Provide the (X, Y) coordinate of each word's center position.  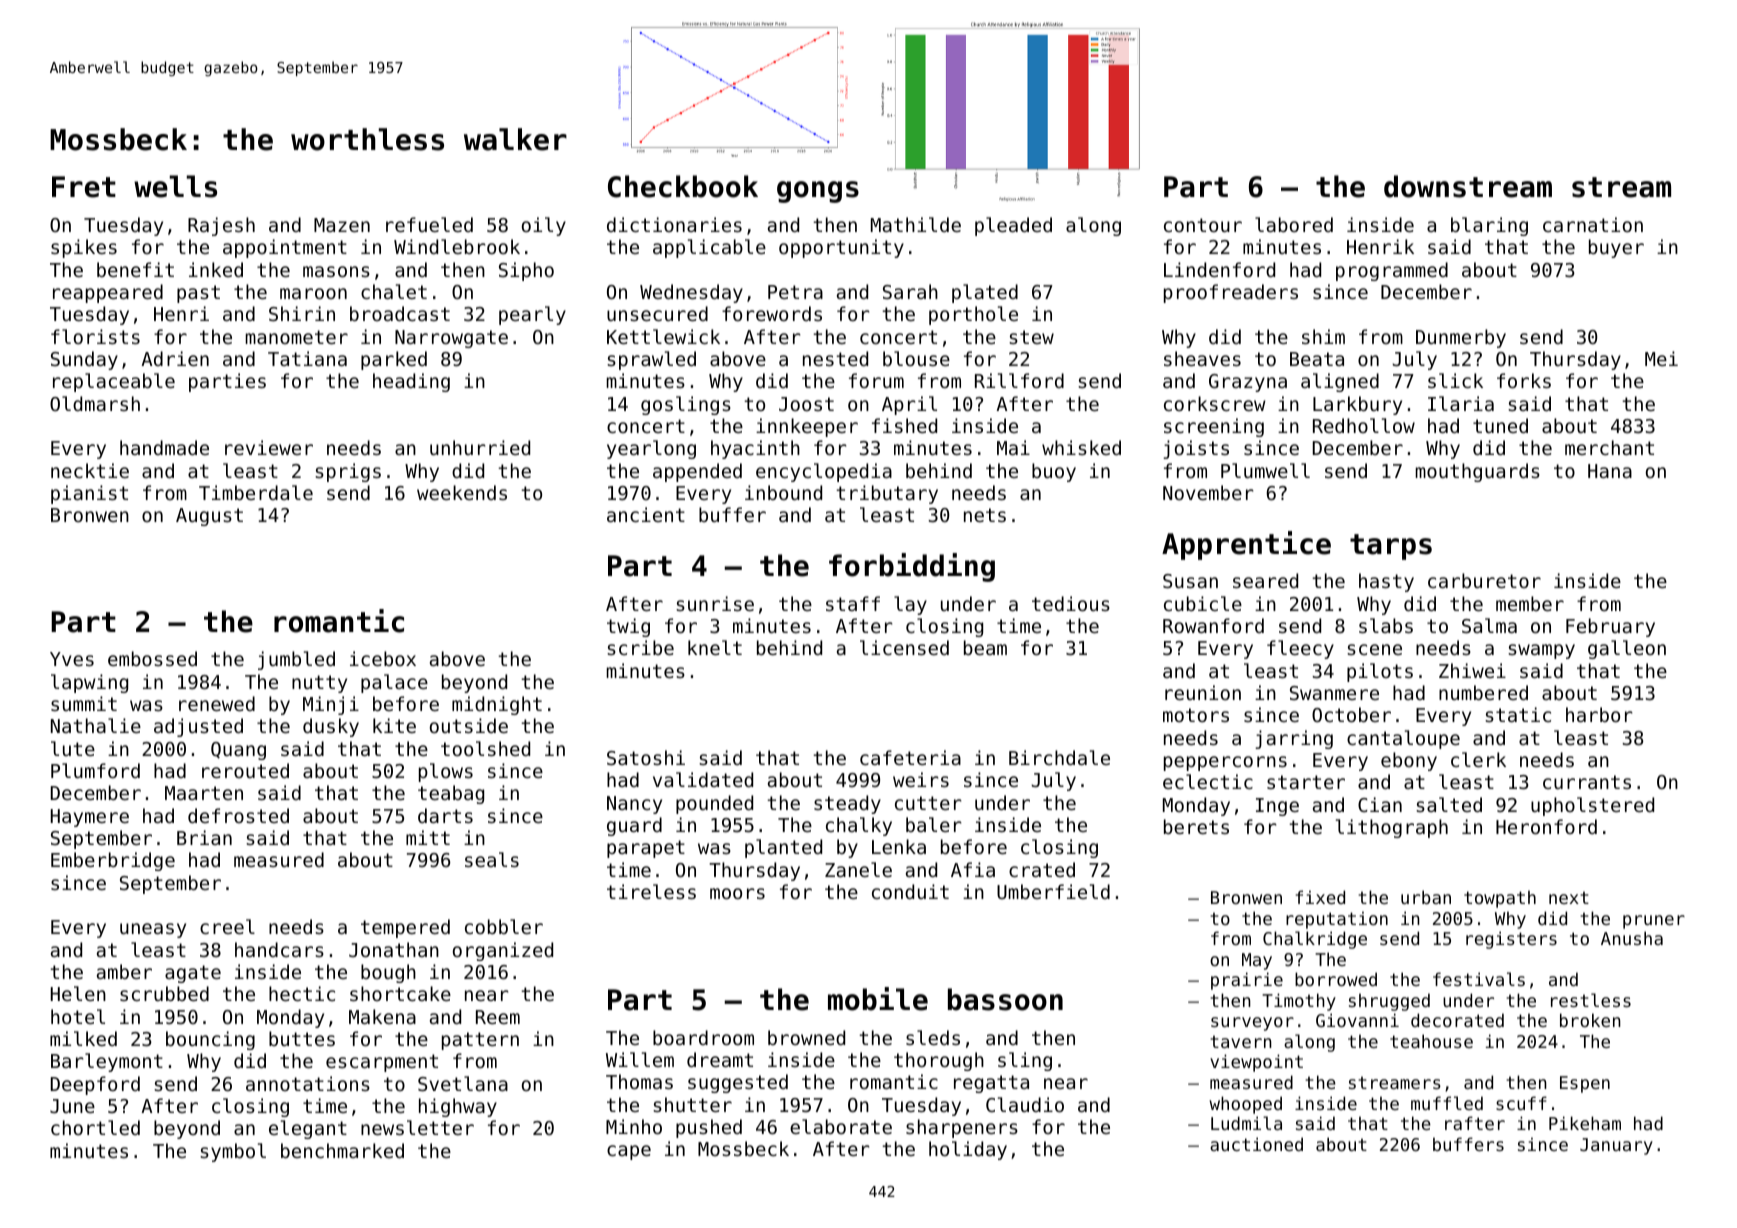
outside (469, 725)
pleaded (1013, 226)
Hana (1610, 471)
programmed (1392, 271)
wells (175, 186)
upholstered (1592, 806)
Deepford (95, 1085)
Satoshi (646, 757)
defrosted (238, 815)
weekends (462, 492)
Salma (1489, 625)
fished (904, 425)
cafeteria (910, 757)
